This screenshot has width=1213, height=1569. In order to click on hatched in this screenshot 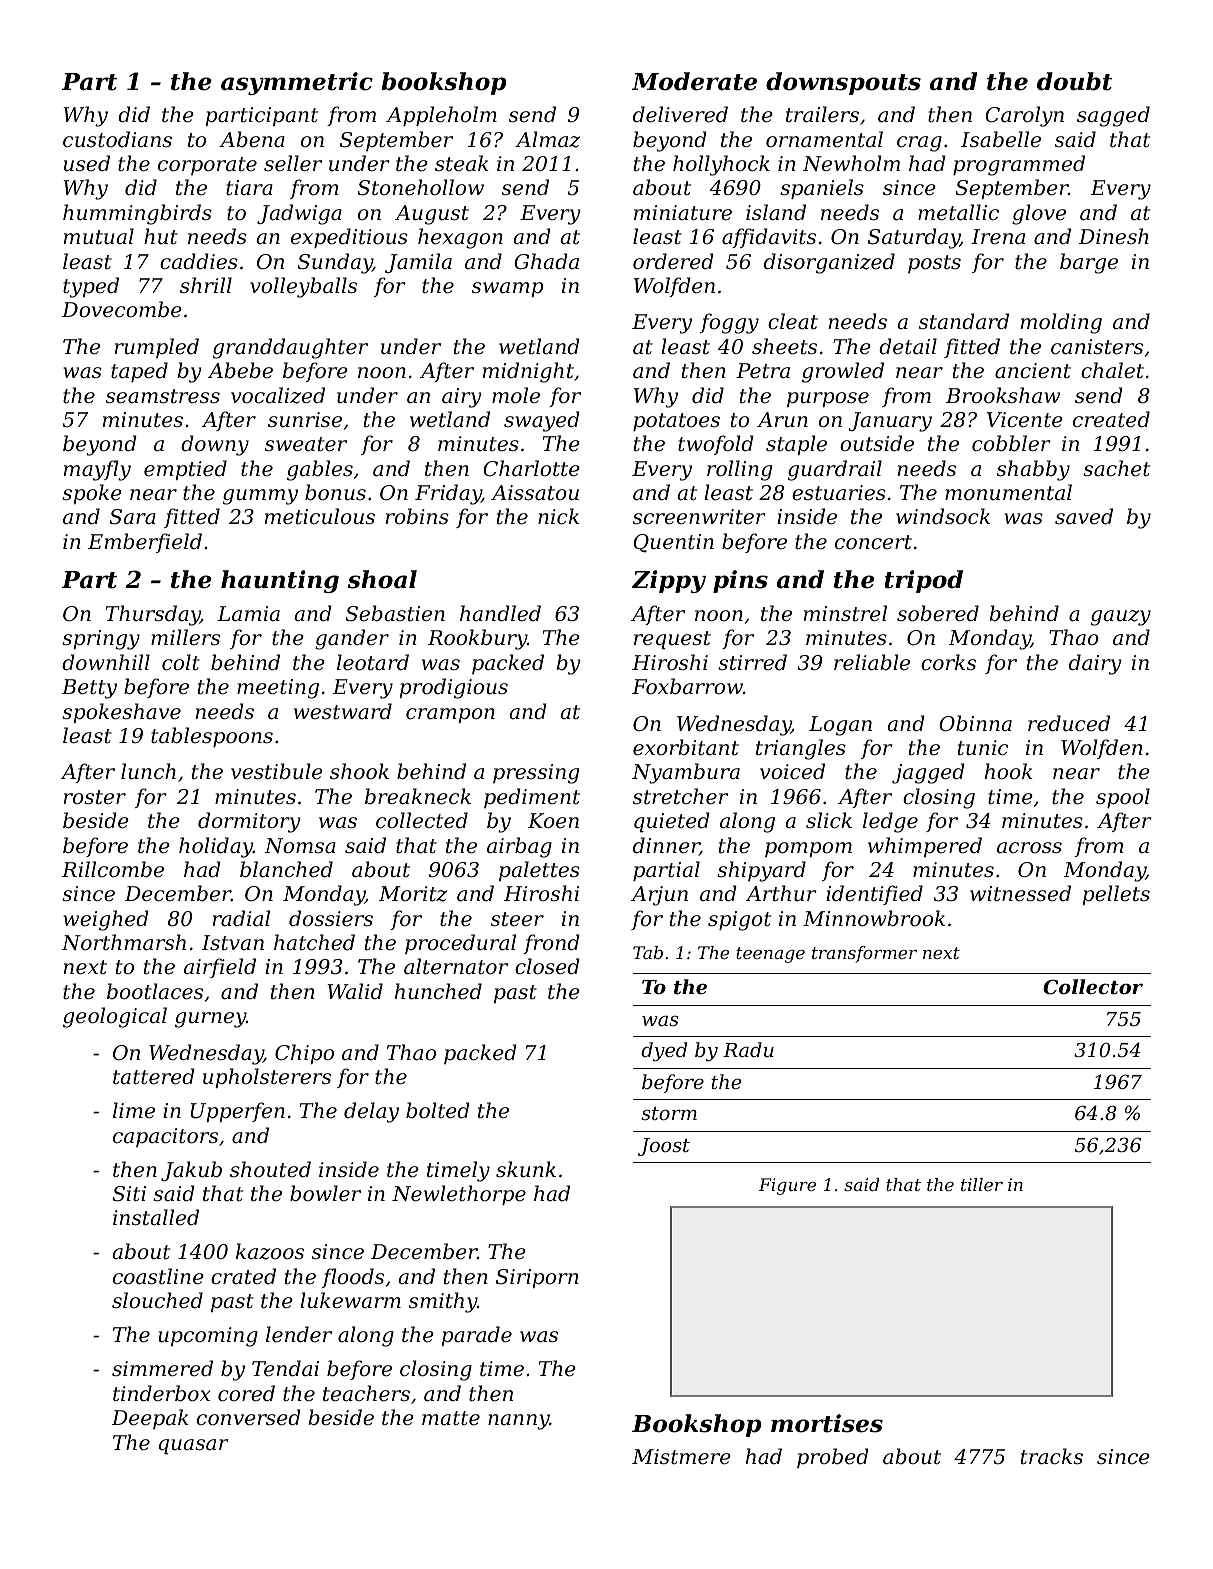, I will do `click(314, 942)`.
